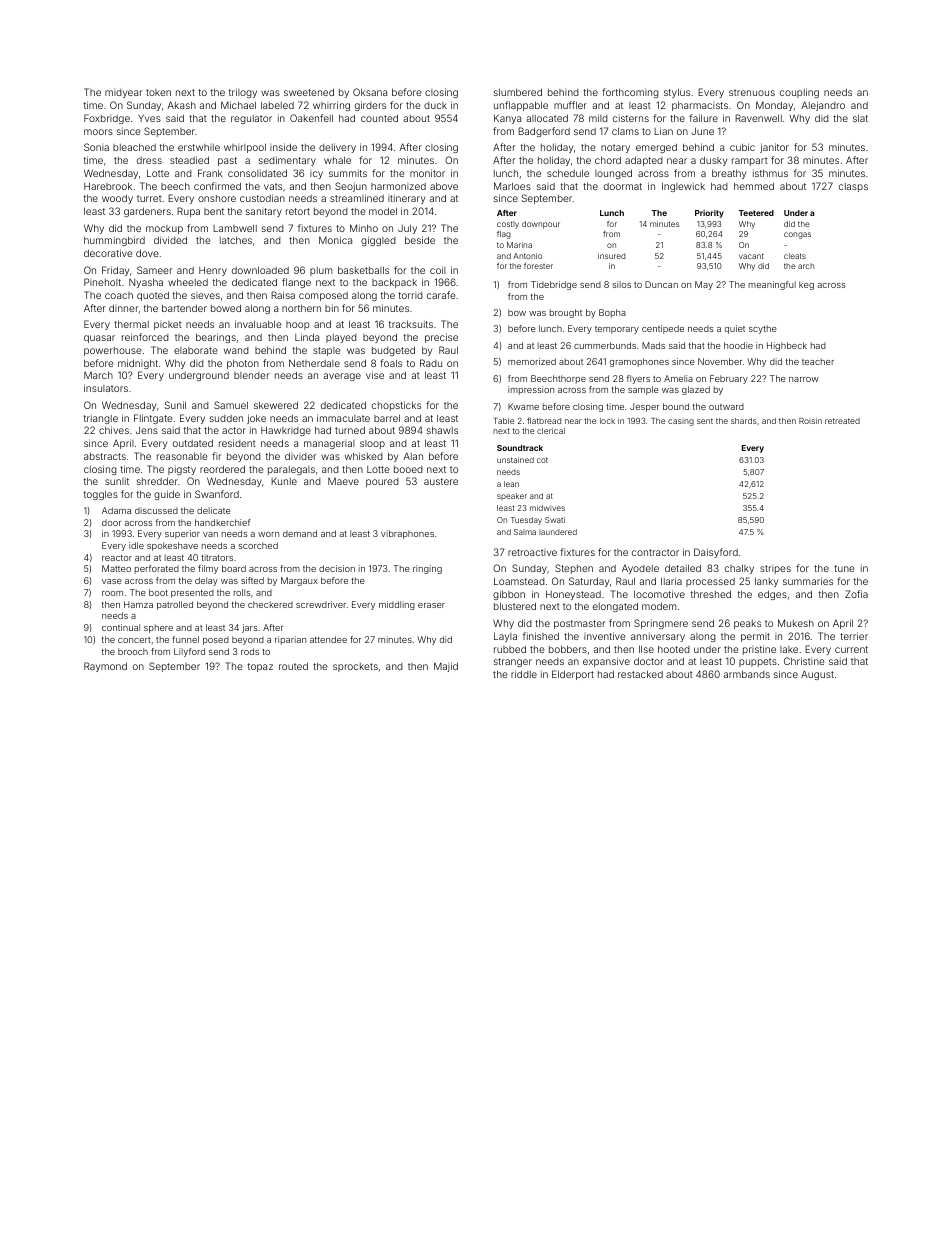 The image size is (952, 1233). Describe the element at coordinates (210, 173) in the document. I see `Frank` at that location.
